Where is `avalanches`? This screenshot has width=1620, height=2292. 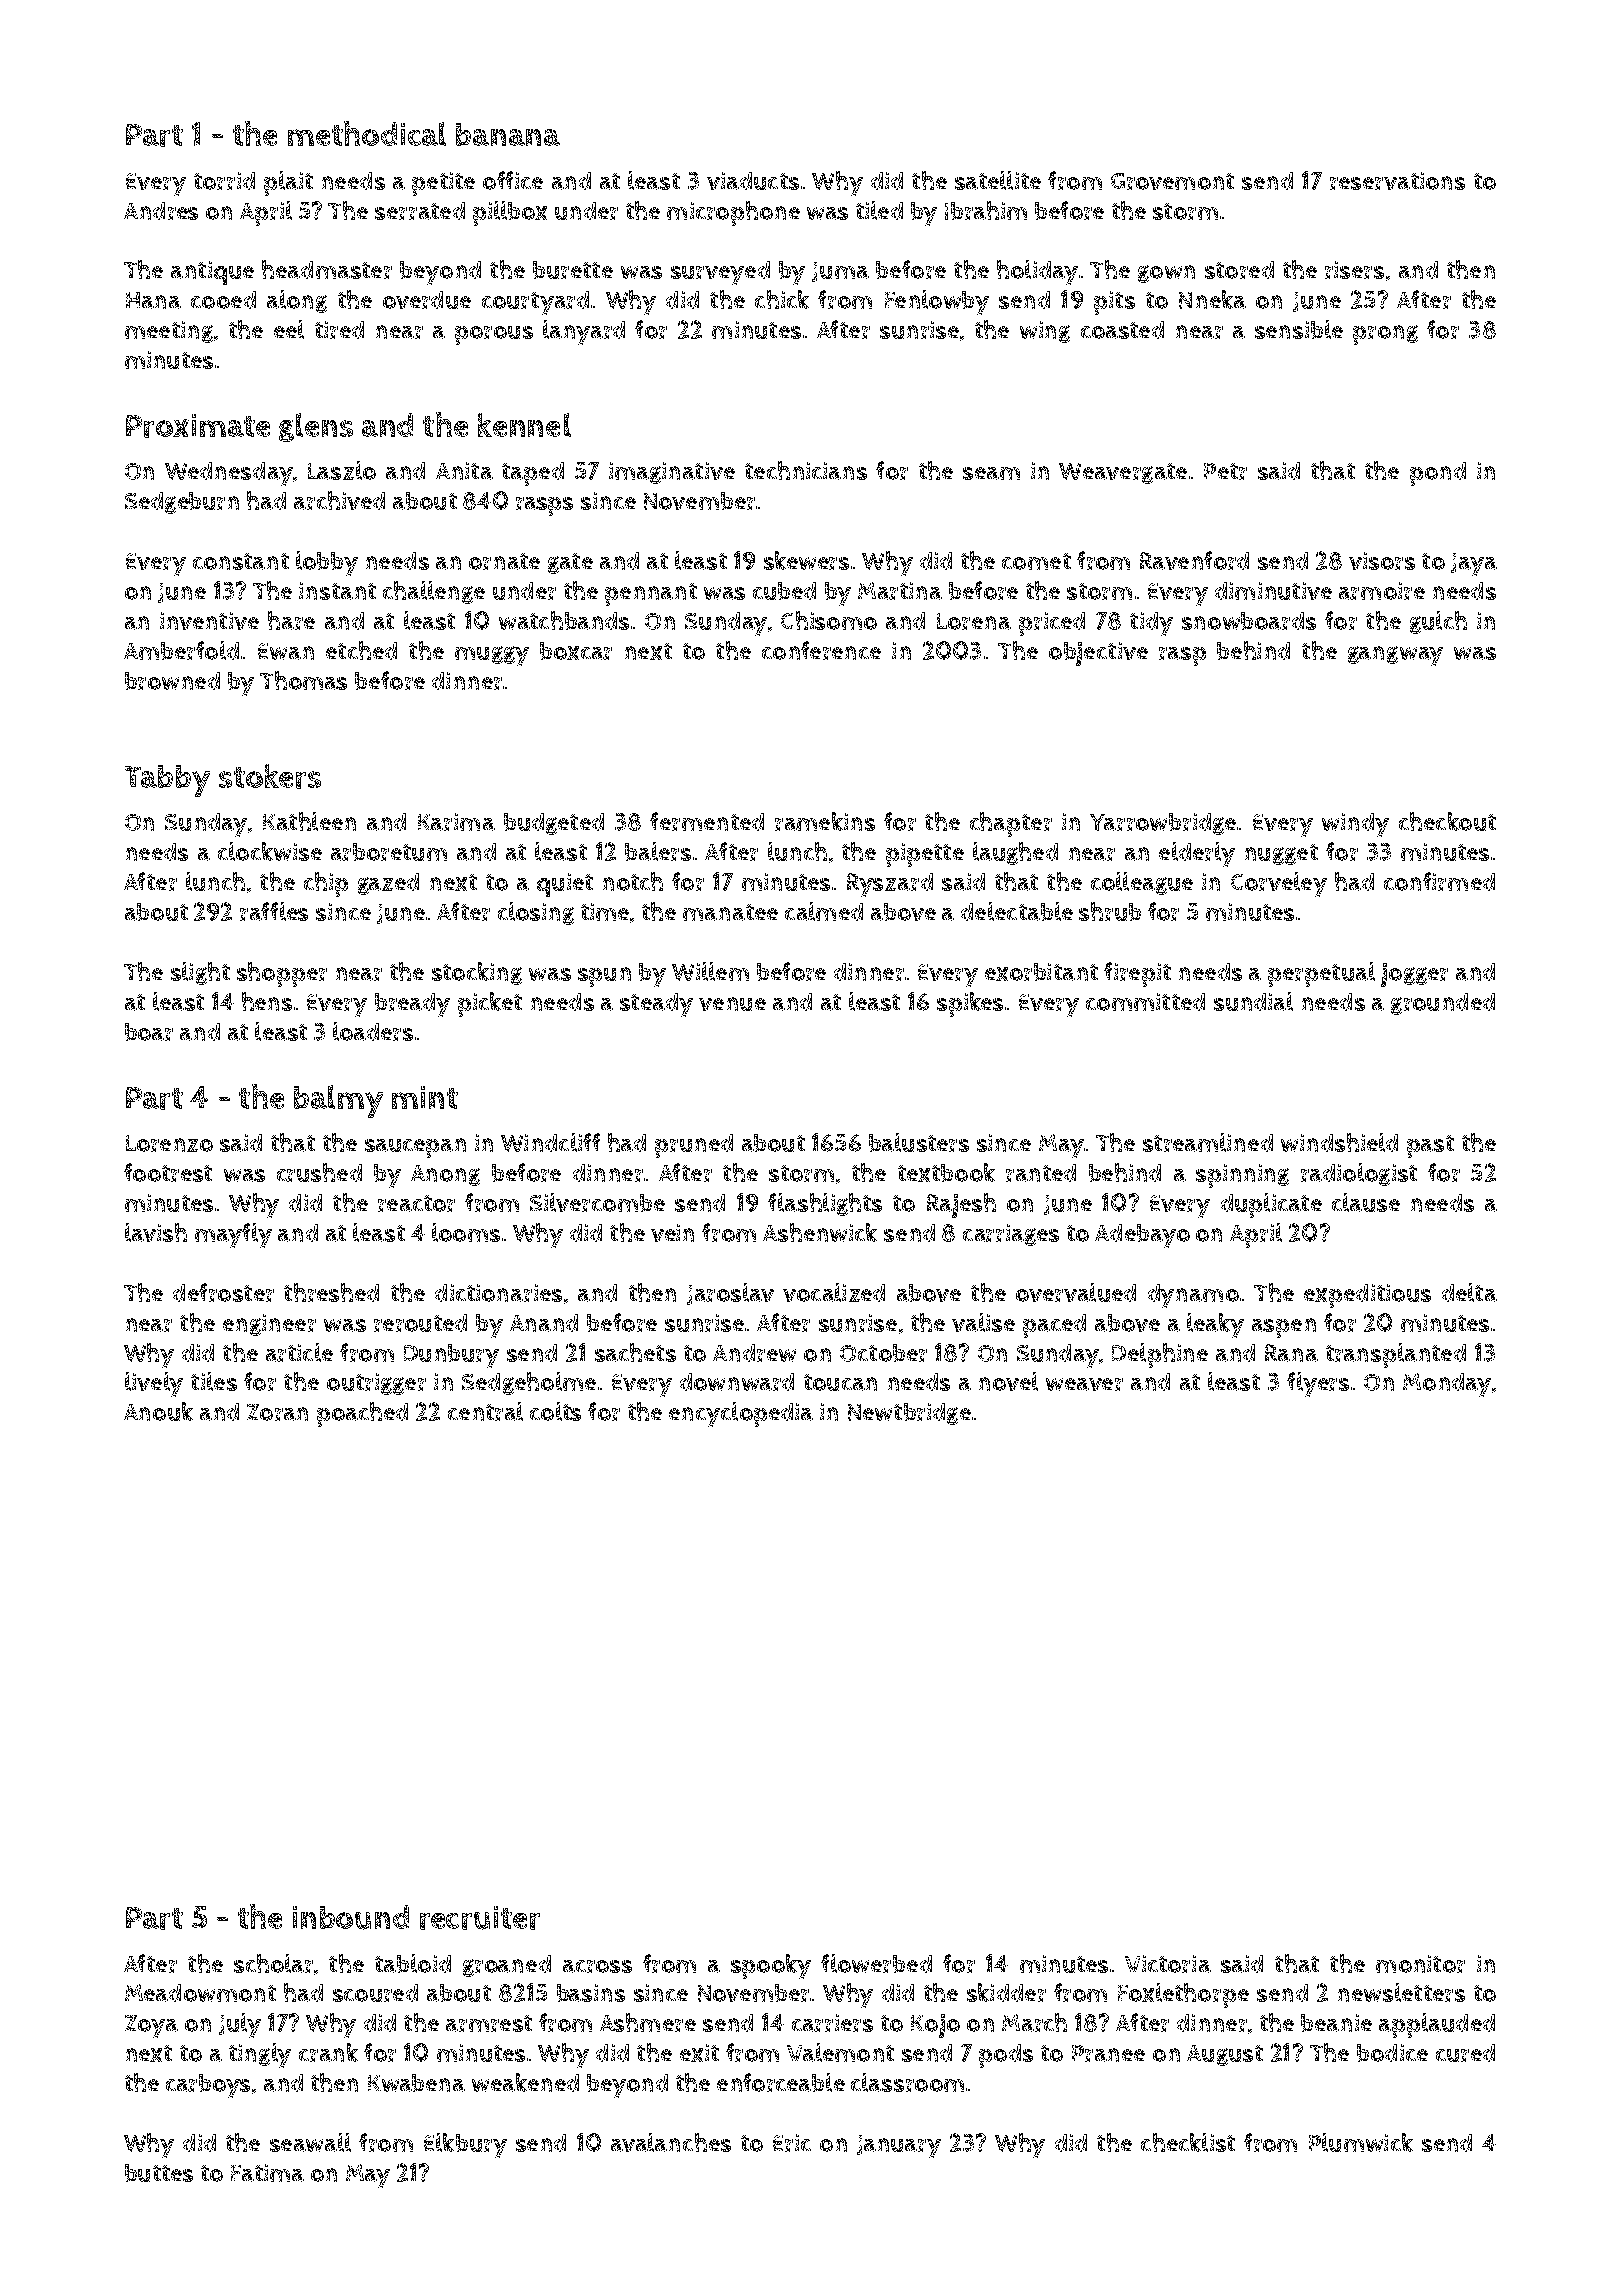
avalanches is located at coordinates (671, 2142).
